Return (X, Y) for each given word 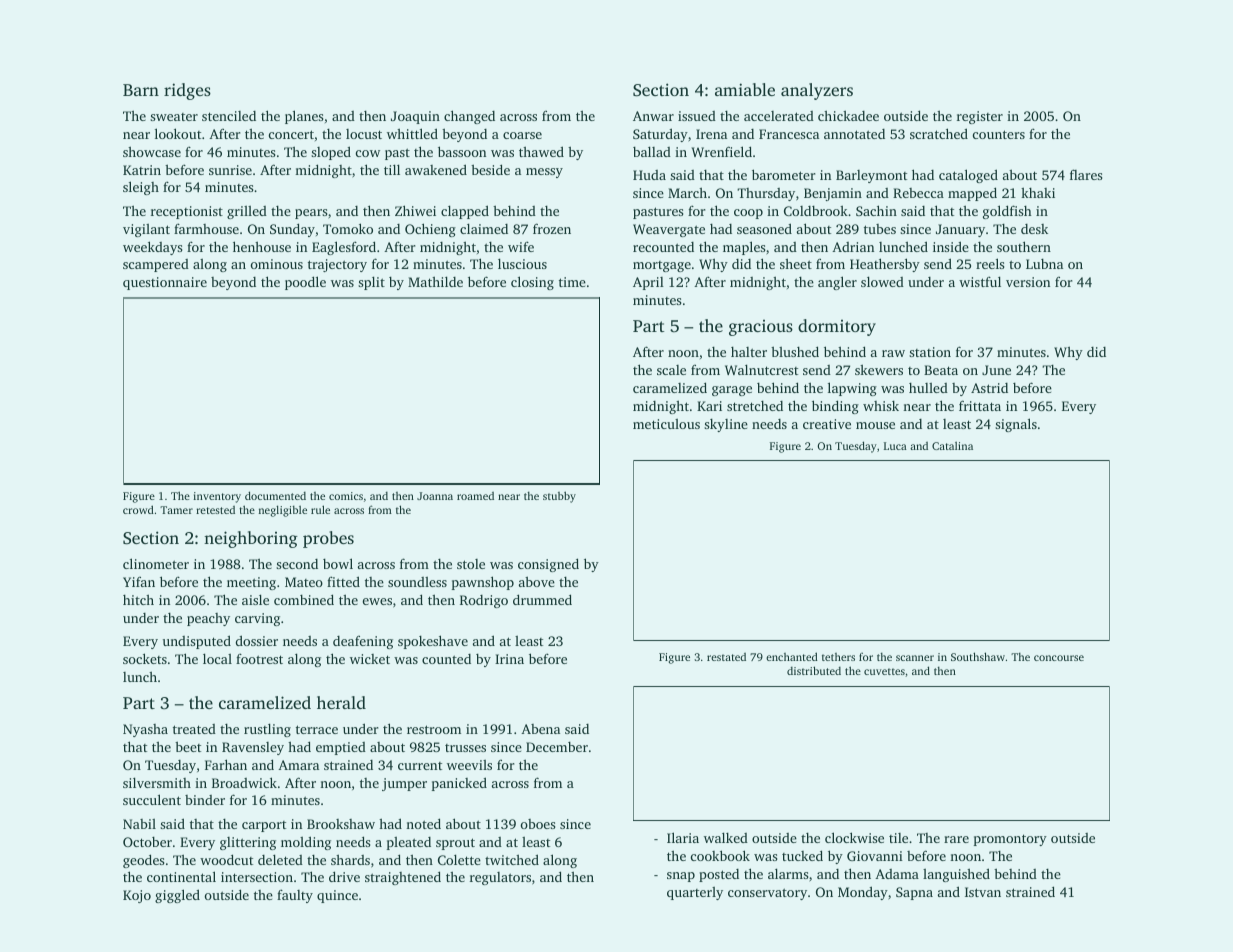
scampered (156, 265)
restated (726, 657)
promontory (1010, 840)
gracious (761, 328)
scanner (915, 658)
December (557, 747)
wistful (980, 281)
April (648, 283)
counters (999, 134)
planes (304, 117)
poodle (305, 283)
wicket (370, 659)
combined (304, 599)
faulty (295, 896)
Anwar (653, 116)
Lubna (1044, 264)
